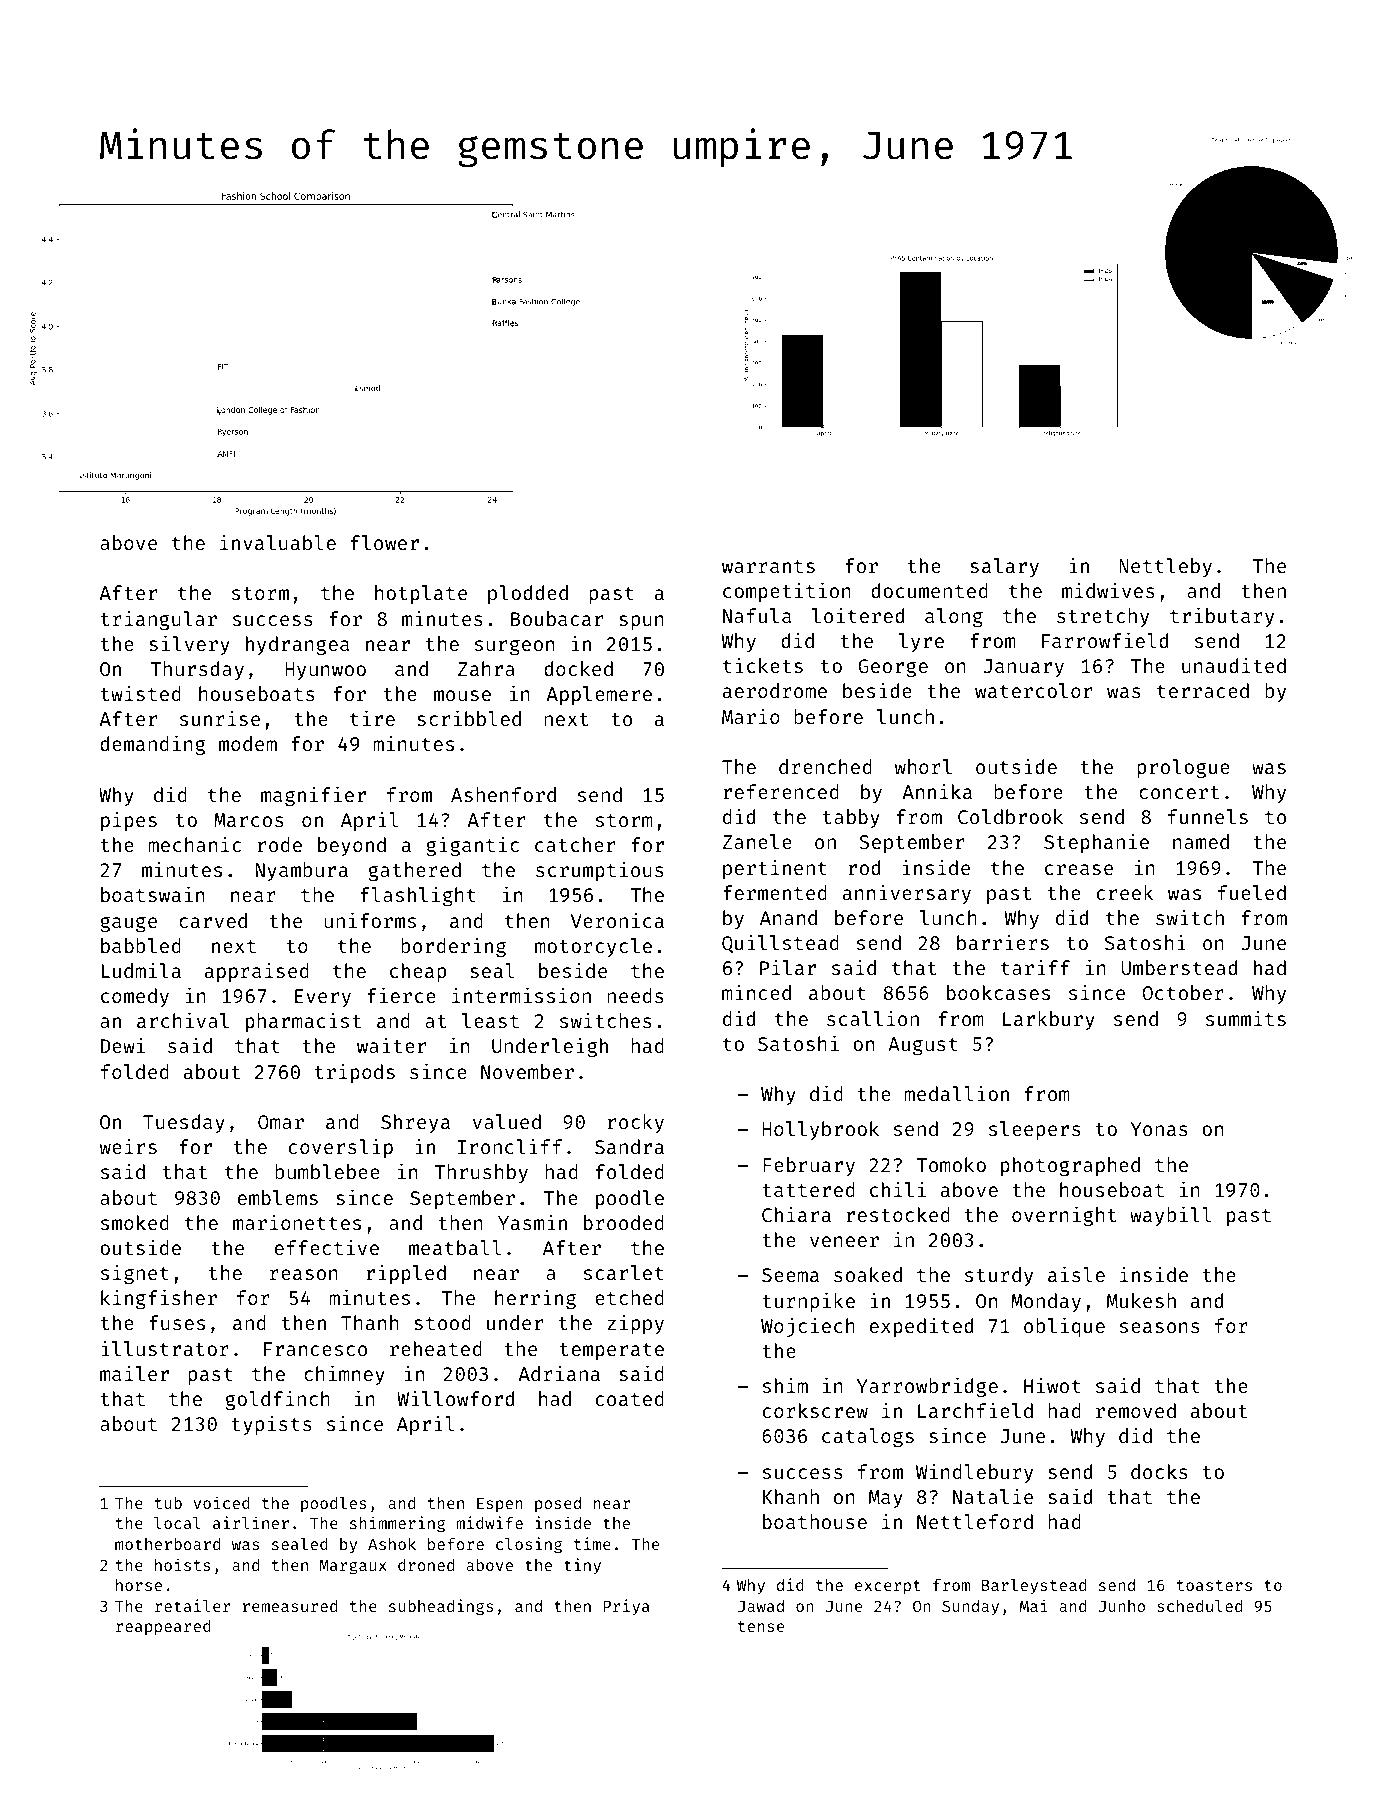 This page has width=1387, height=1794. What do you see at coordinates (790, 1275) in the page?
I see `Seema` at bounding box center [790, 1275].
